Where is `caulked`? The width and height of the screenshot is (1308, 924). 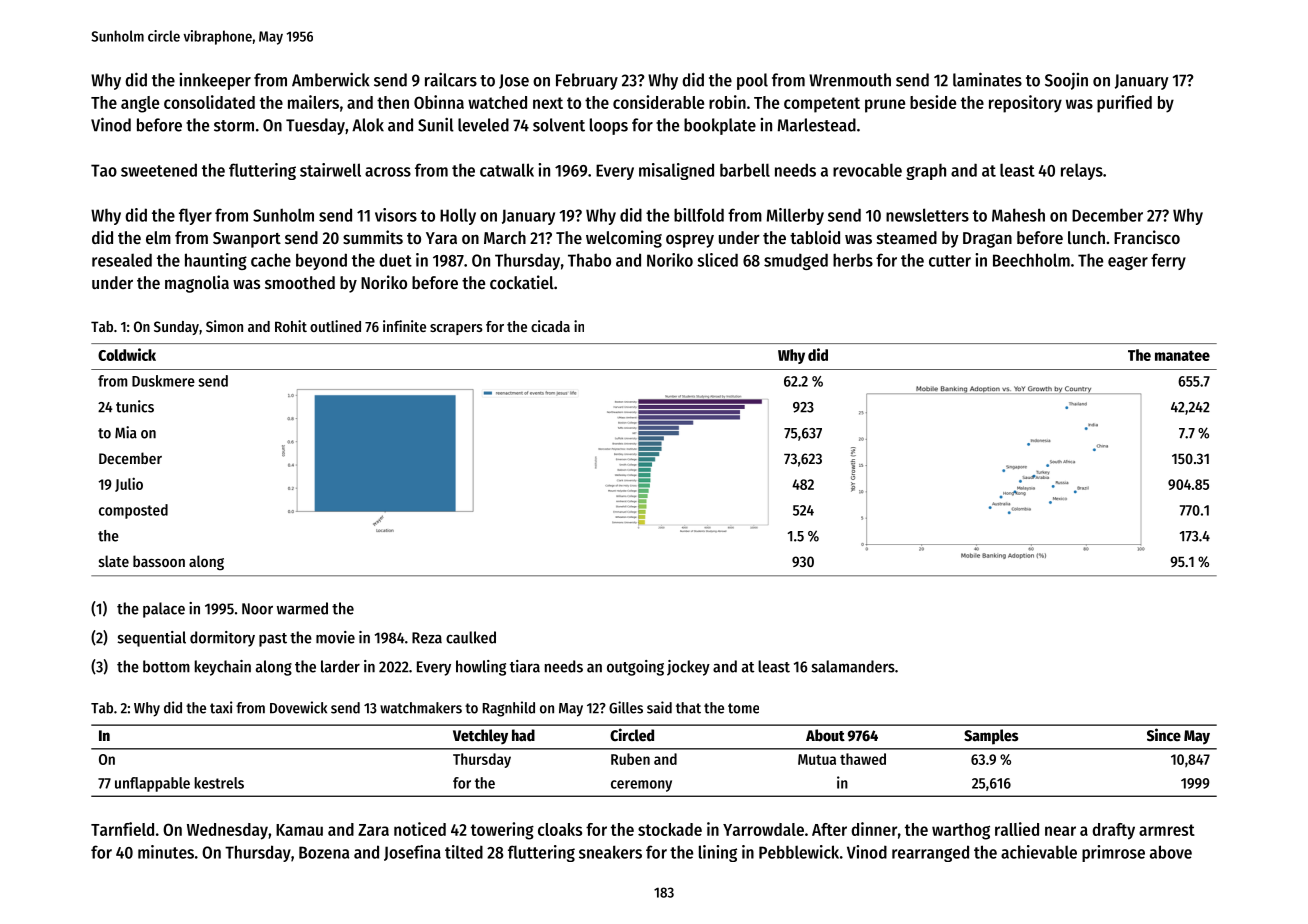 caulked is located at coordinates (471, 637).
